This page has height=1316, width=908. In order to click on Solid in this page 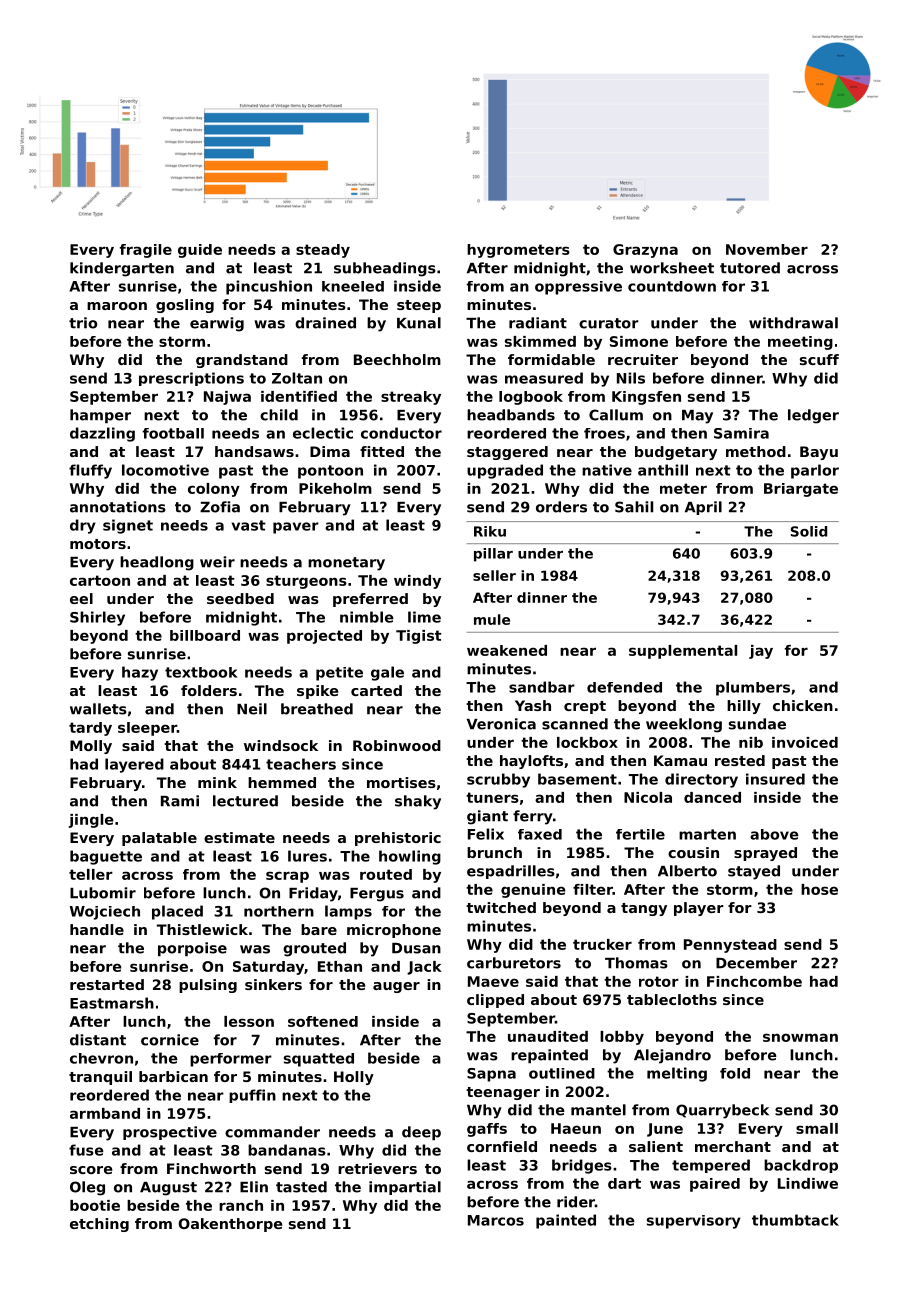, I will do `click(809, 531)`.
